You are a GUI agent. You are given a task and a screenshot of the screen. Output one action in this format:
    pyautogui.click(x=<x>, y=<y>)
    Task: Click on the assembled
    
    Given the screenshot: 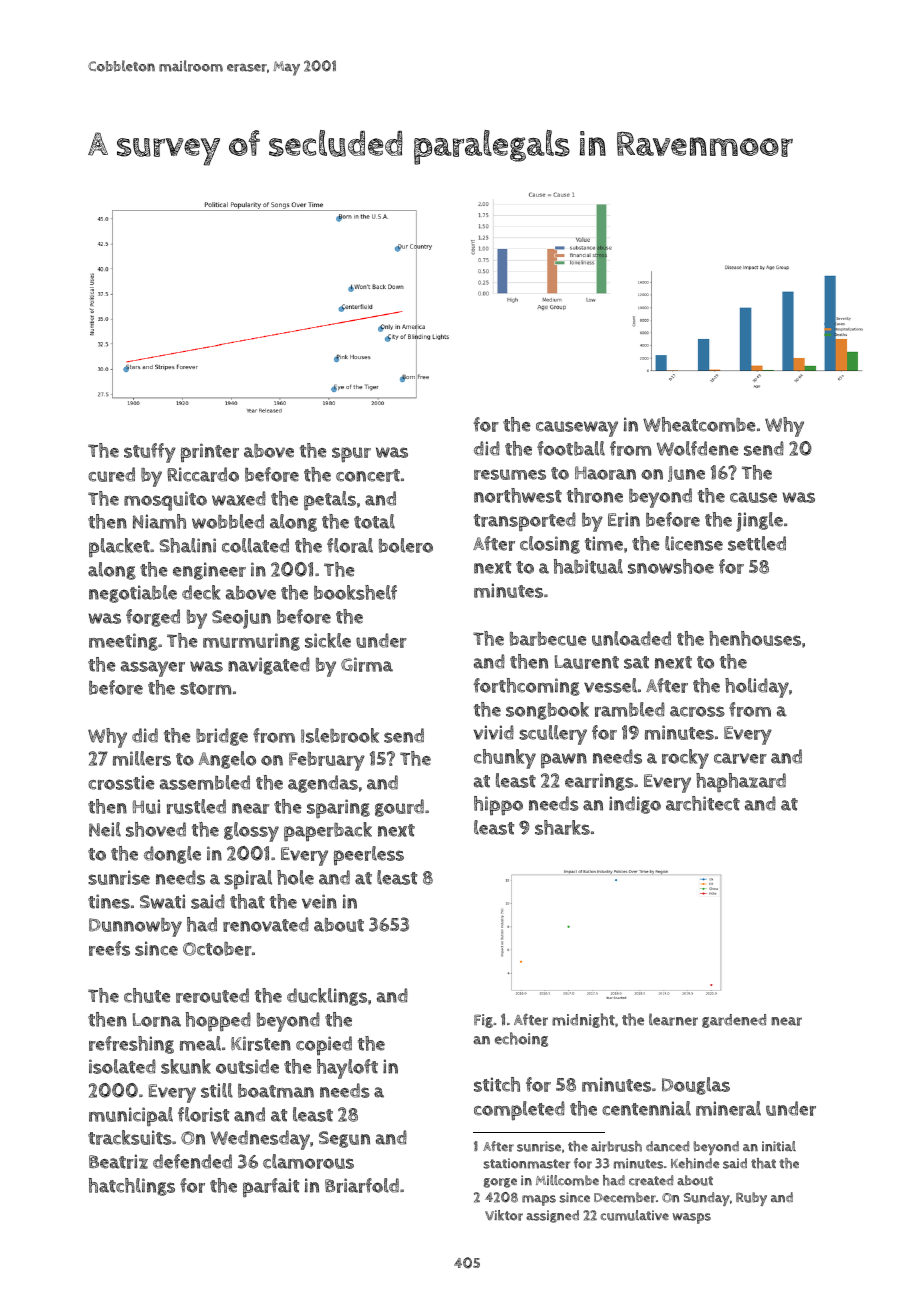 What is the action you would take?
    pyautogui.click(x=205, y=782)
